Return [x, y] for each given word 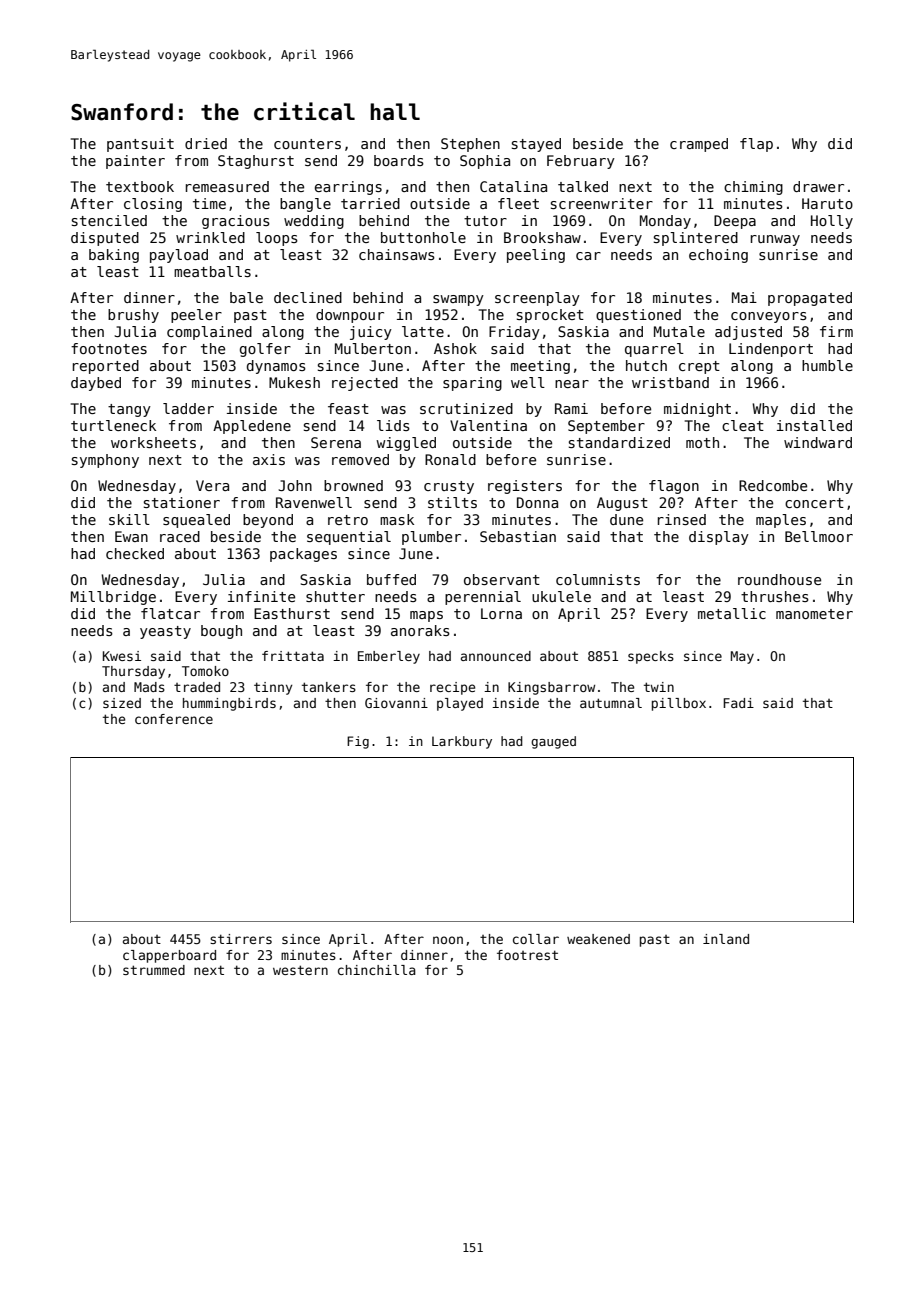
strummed [154, 970]
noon [448, 940]
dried [206, 143]
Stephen [470, 145]
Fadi [738, 703]
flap [756, 145]
